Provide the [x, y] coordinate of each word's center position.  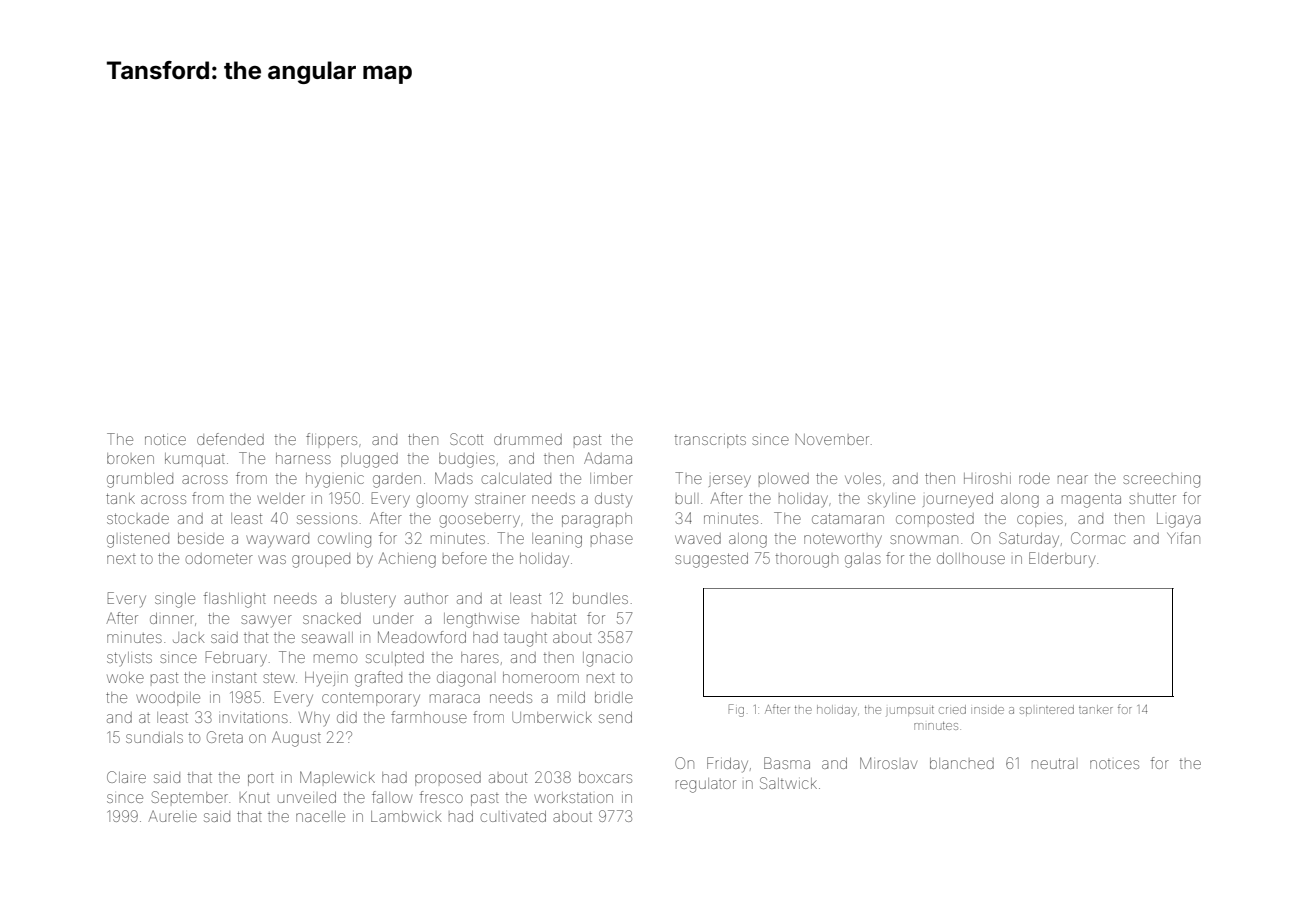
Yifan [1183, 538]
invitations [253, 717]
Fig [736, 710]
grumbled [140, 480]
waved [698, 538]
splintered [1047, 710]
